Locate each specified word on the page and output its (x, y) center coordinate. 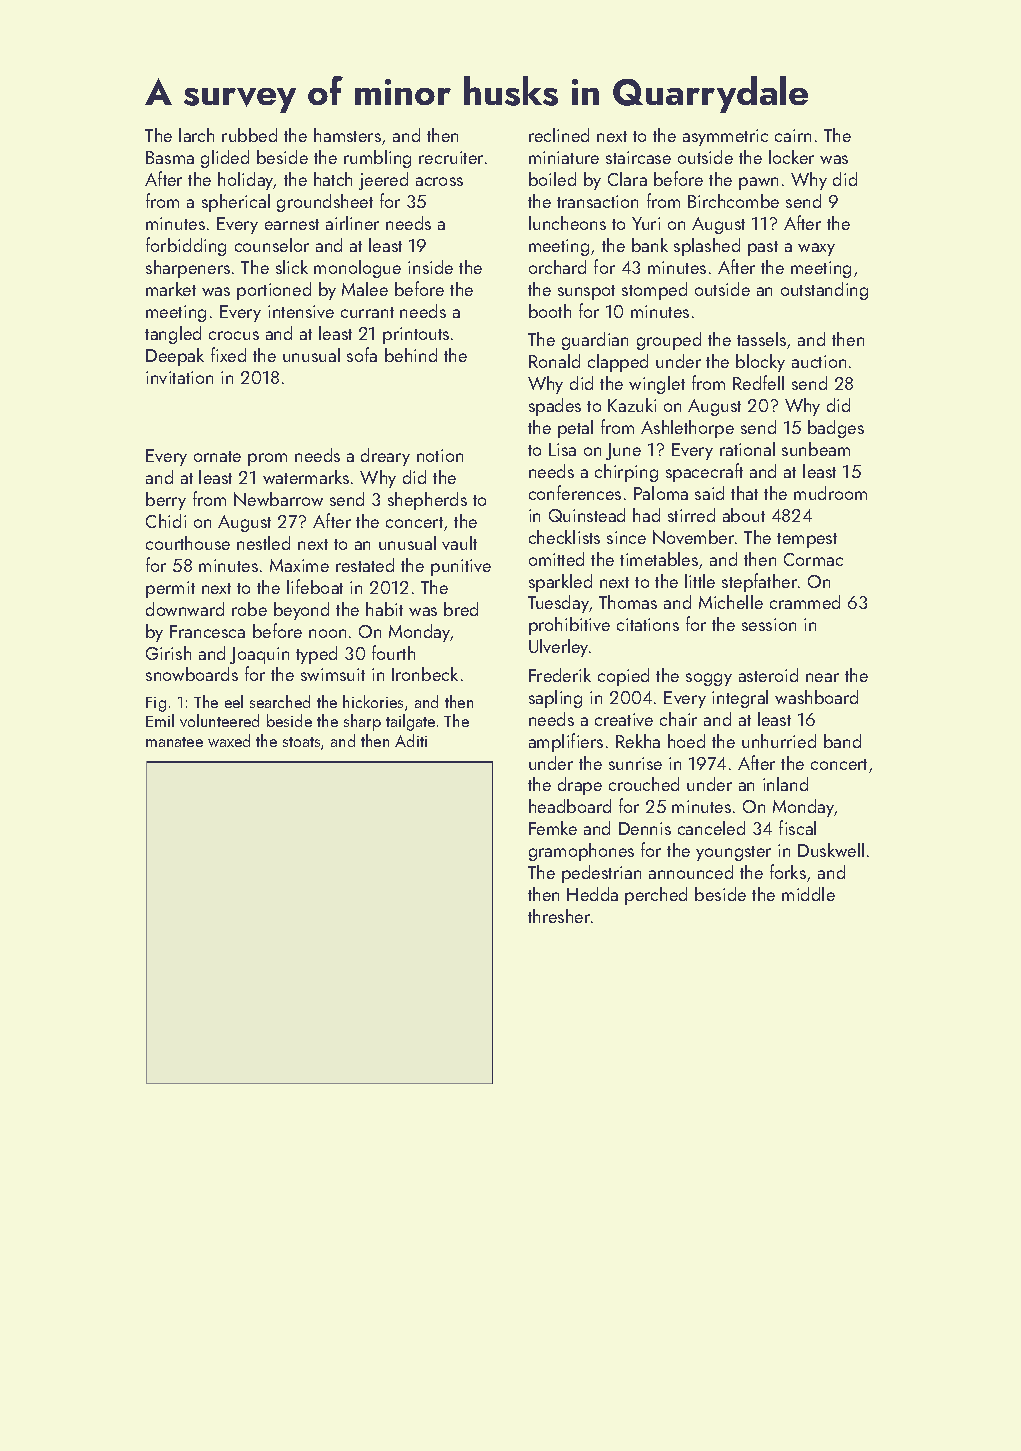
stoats (301, 742)
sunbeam (816, 449)
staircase (638, 157)
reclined (559, 135)
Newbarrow (278, 499)
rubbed (249, 135)
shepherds (427, 501)
